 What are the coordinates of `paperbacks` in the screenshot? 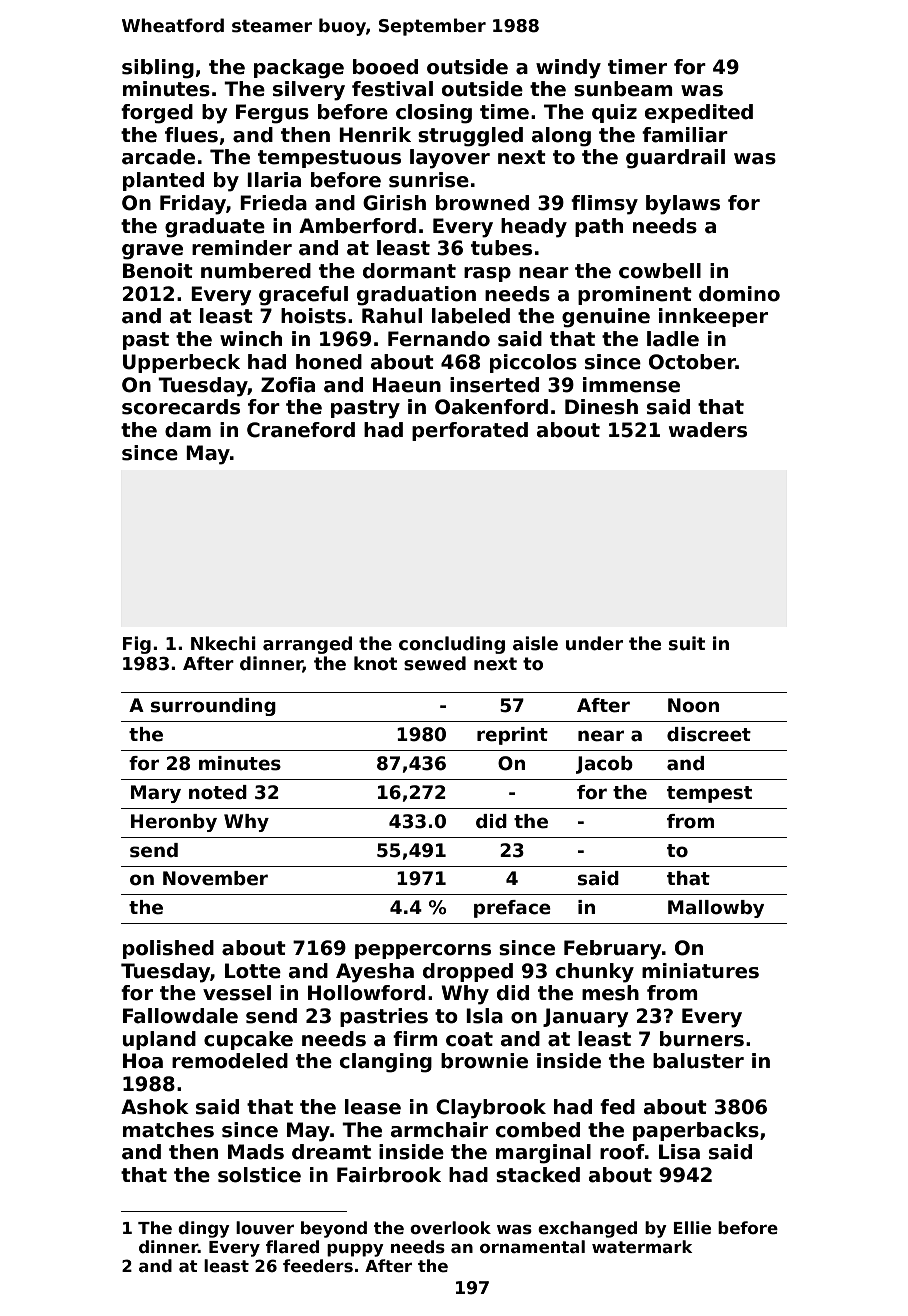 It's located at (696, 1131).
